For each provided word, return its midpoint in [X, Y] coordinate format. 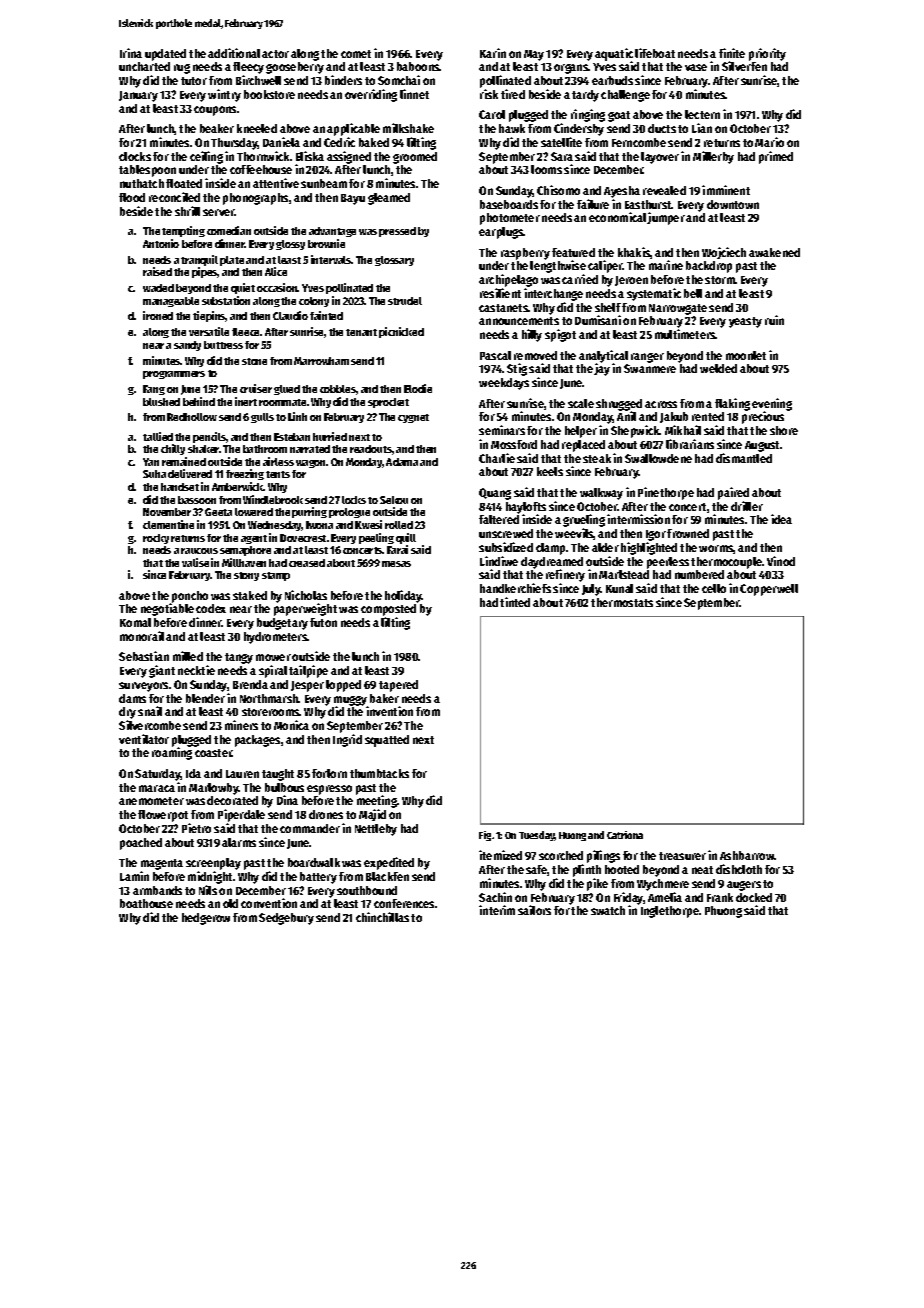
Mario [769, 142]
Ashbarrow [747, 855]
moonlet [746, 355]
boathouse [146, 903]
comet [356, 54]
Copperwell [769, 590]
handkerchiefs [515, 588]
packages [257, 741]
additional [234, 53]
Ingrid [347, 740]
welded [718, 368]
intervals [331, 259]
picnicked [401, 332]
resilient [500, 293]
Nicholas [306, 595]
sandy [187, 346]
